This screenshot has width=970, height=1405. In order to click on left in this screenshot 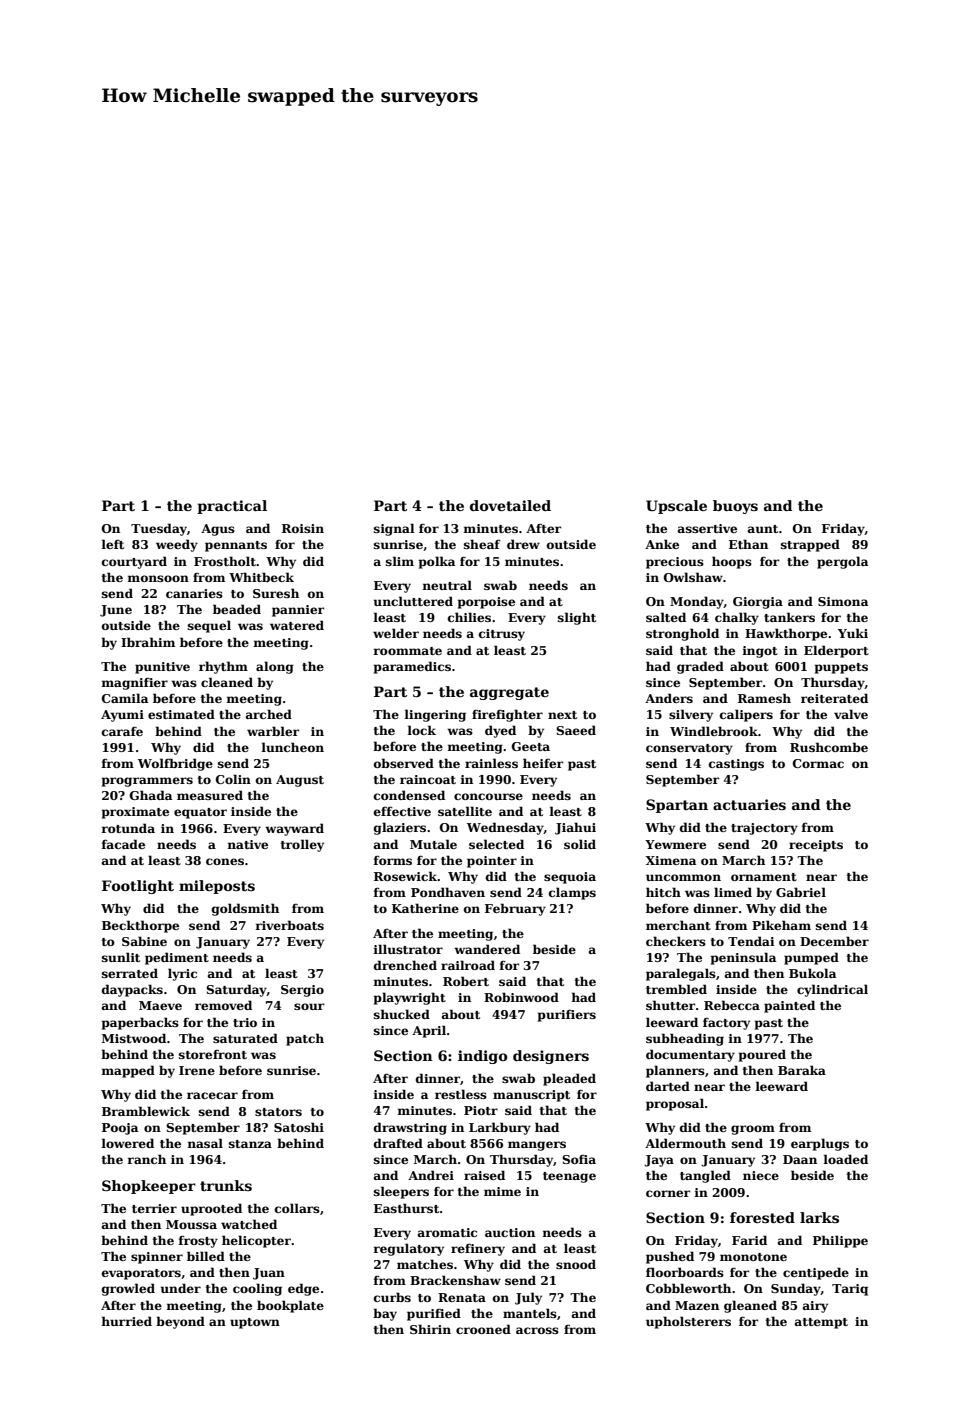, I will do `click(112, 544)`.
